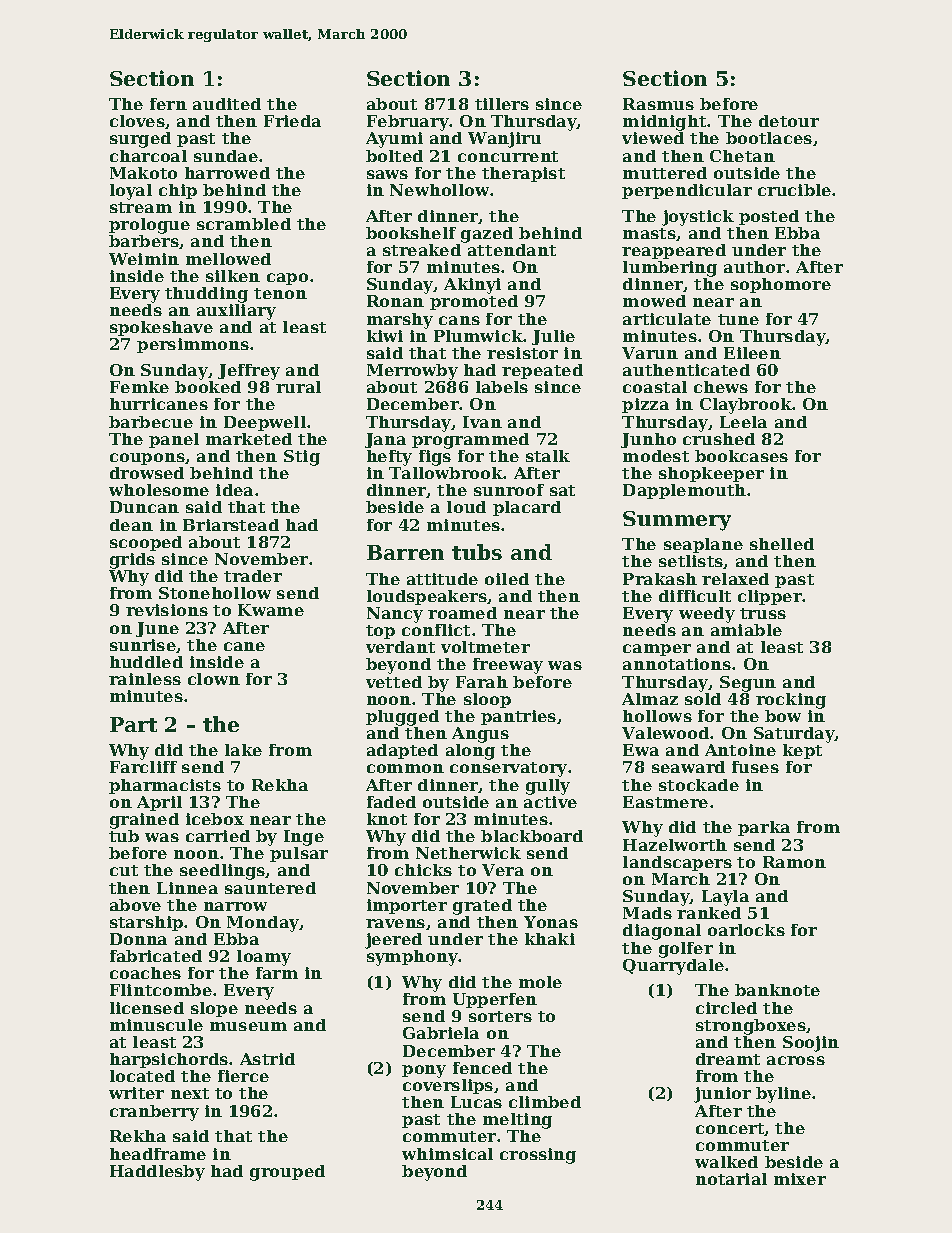  I want to click on chews, so click(721, 387).
